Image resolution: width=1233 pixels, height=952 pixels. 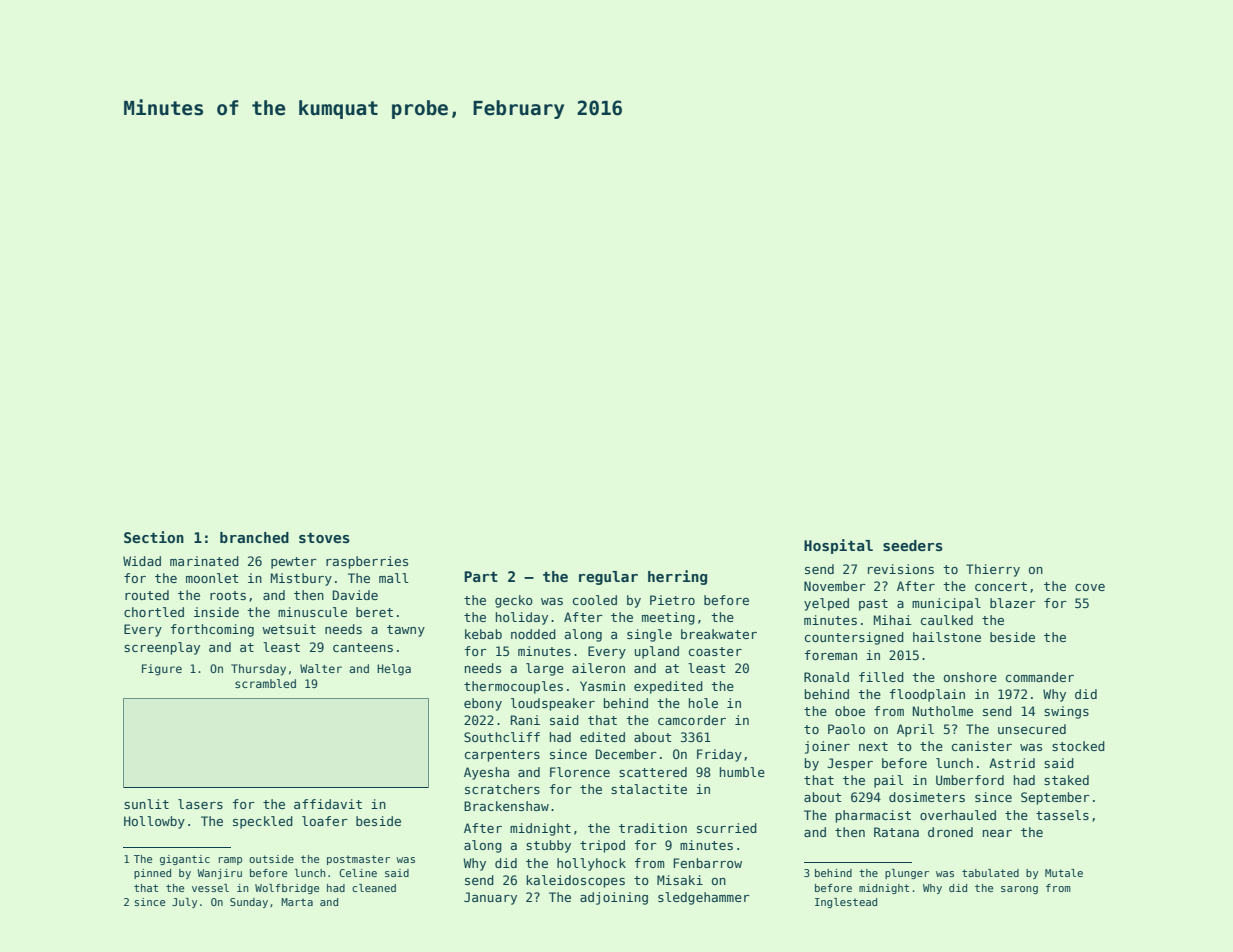 What do you see at coordinates (321, 668) in the screenshot?
I see `Walter` at bounding box center [321, 668].
